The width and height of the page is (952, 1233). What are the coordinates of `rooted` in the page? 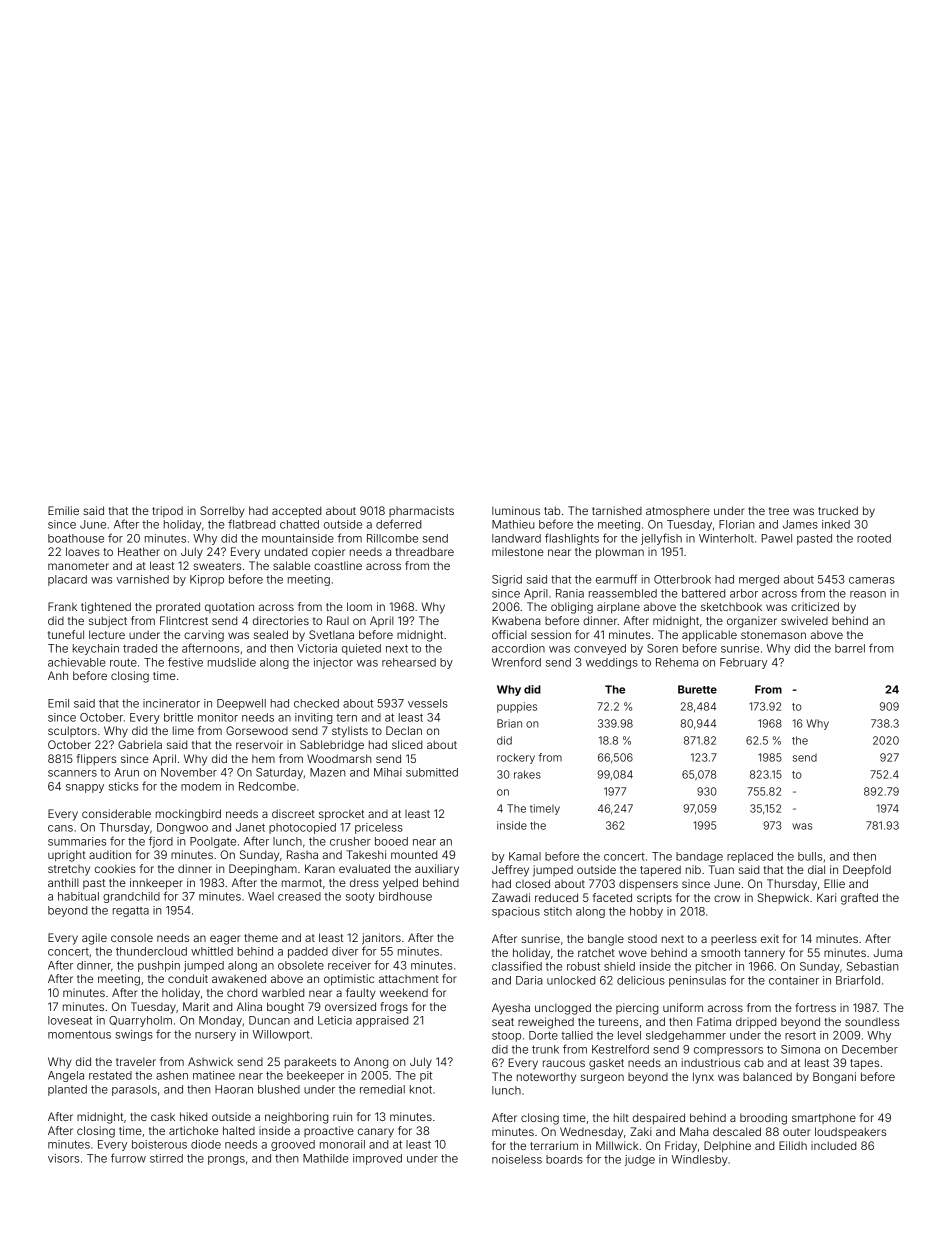 It's located at (874, 538).
